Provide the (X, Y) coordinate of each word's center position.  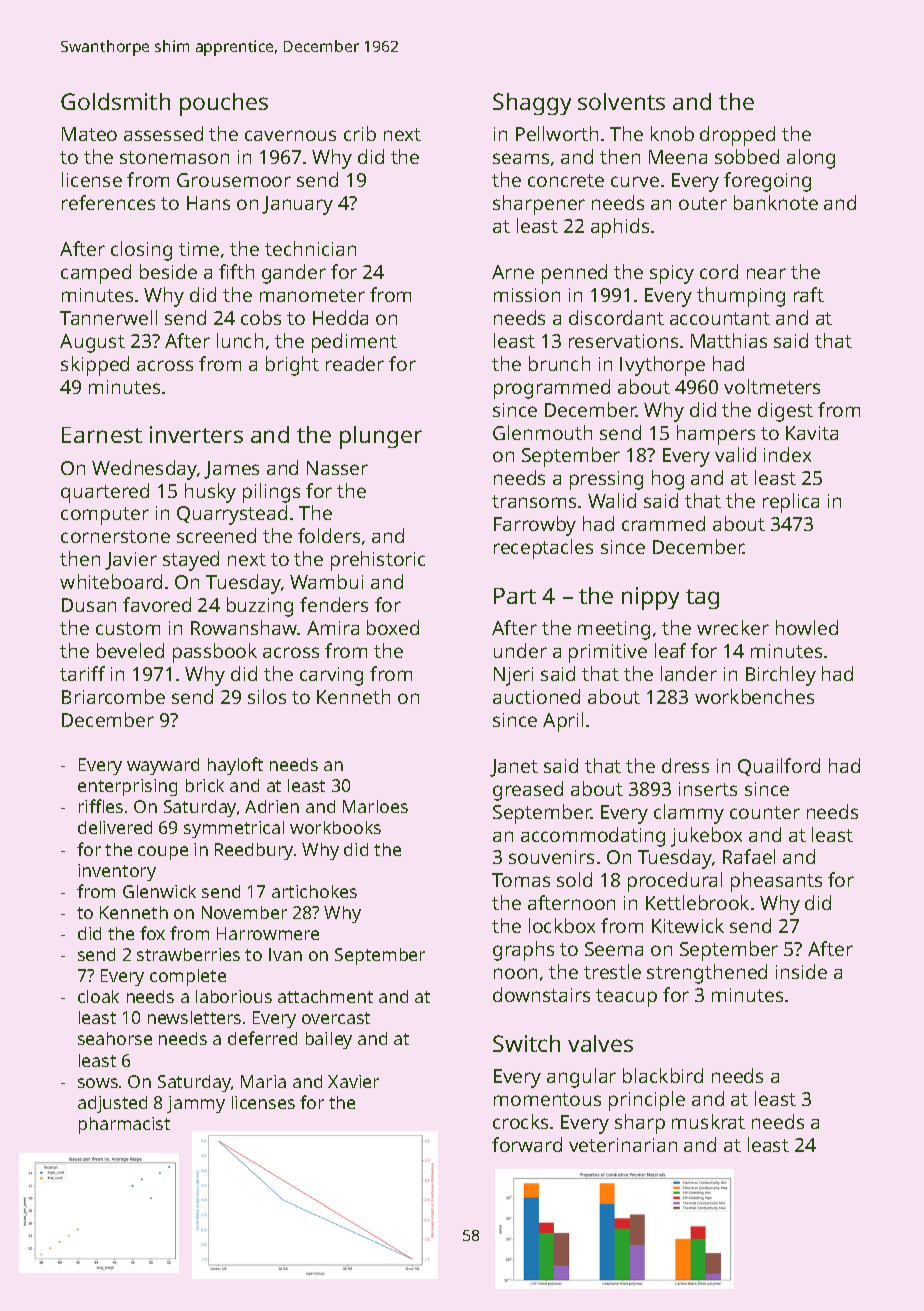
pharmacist (124, 1125)
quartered (105, 493)
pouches (224, 104)
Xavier (353, 1081)
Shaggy (532, 104)
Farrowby (535, 526)
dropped (737, 136)
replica (791, 503)
